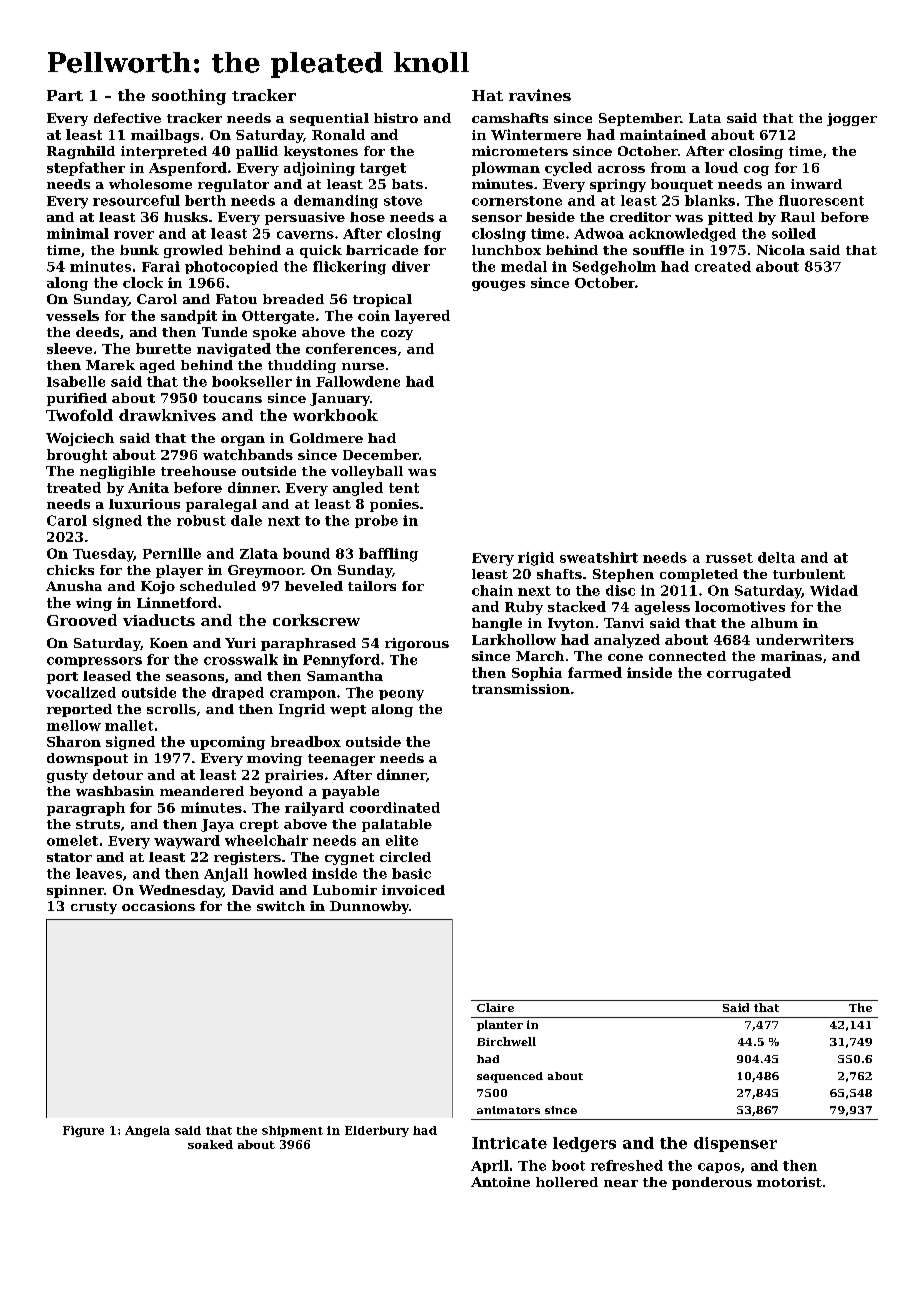 The height and width of the screenshot is (1308, 924). I want to click on shipment, so click(292, 1131).
